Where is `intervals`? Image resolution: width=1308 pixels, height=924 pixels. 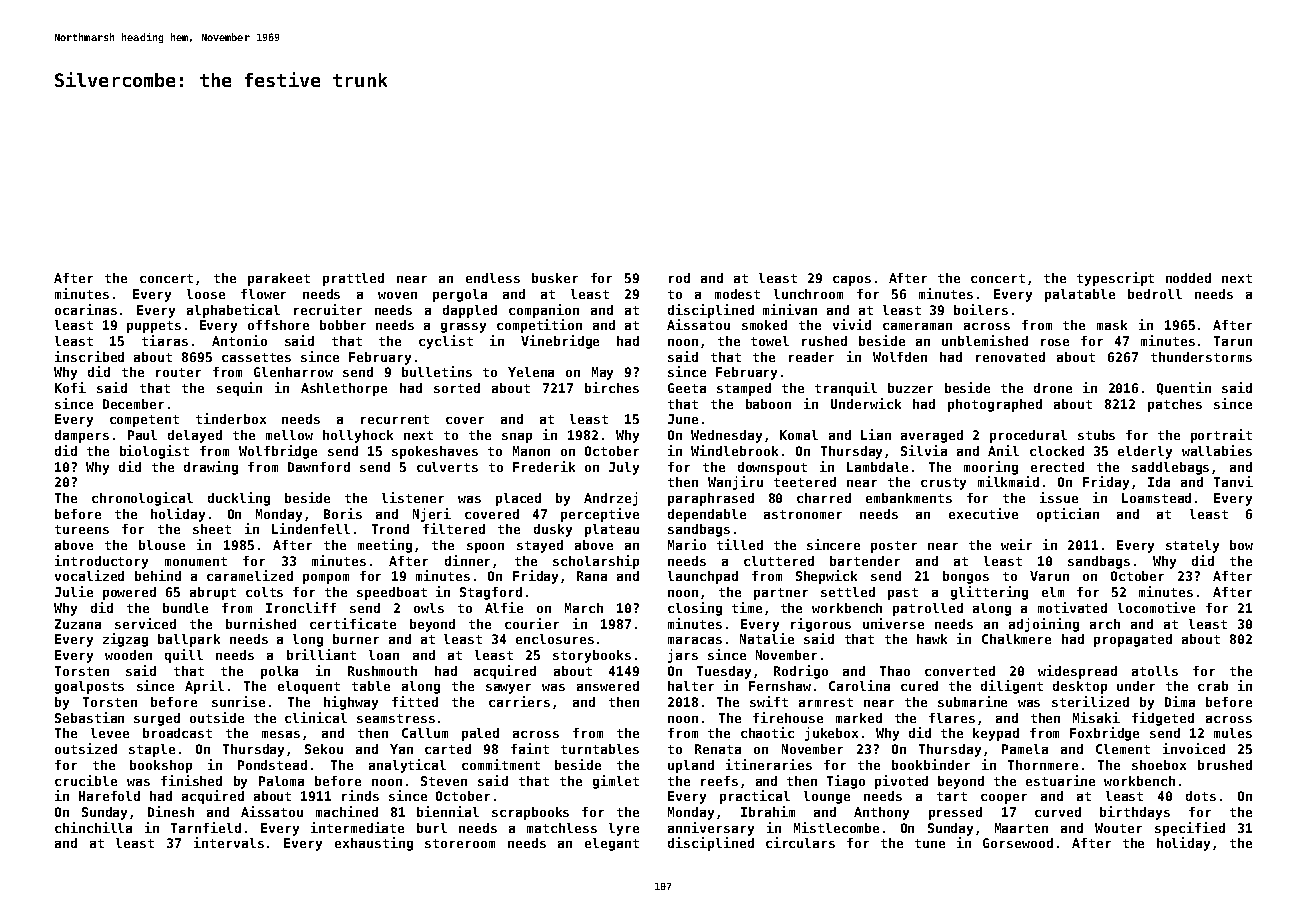
intervals is located at coordinates (229, 842).
